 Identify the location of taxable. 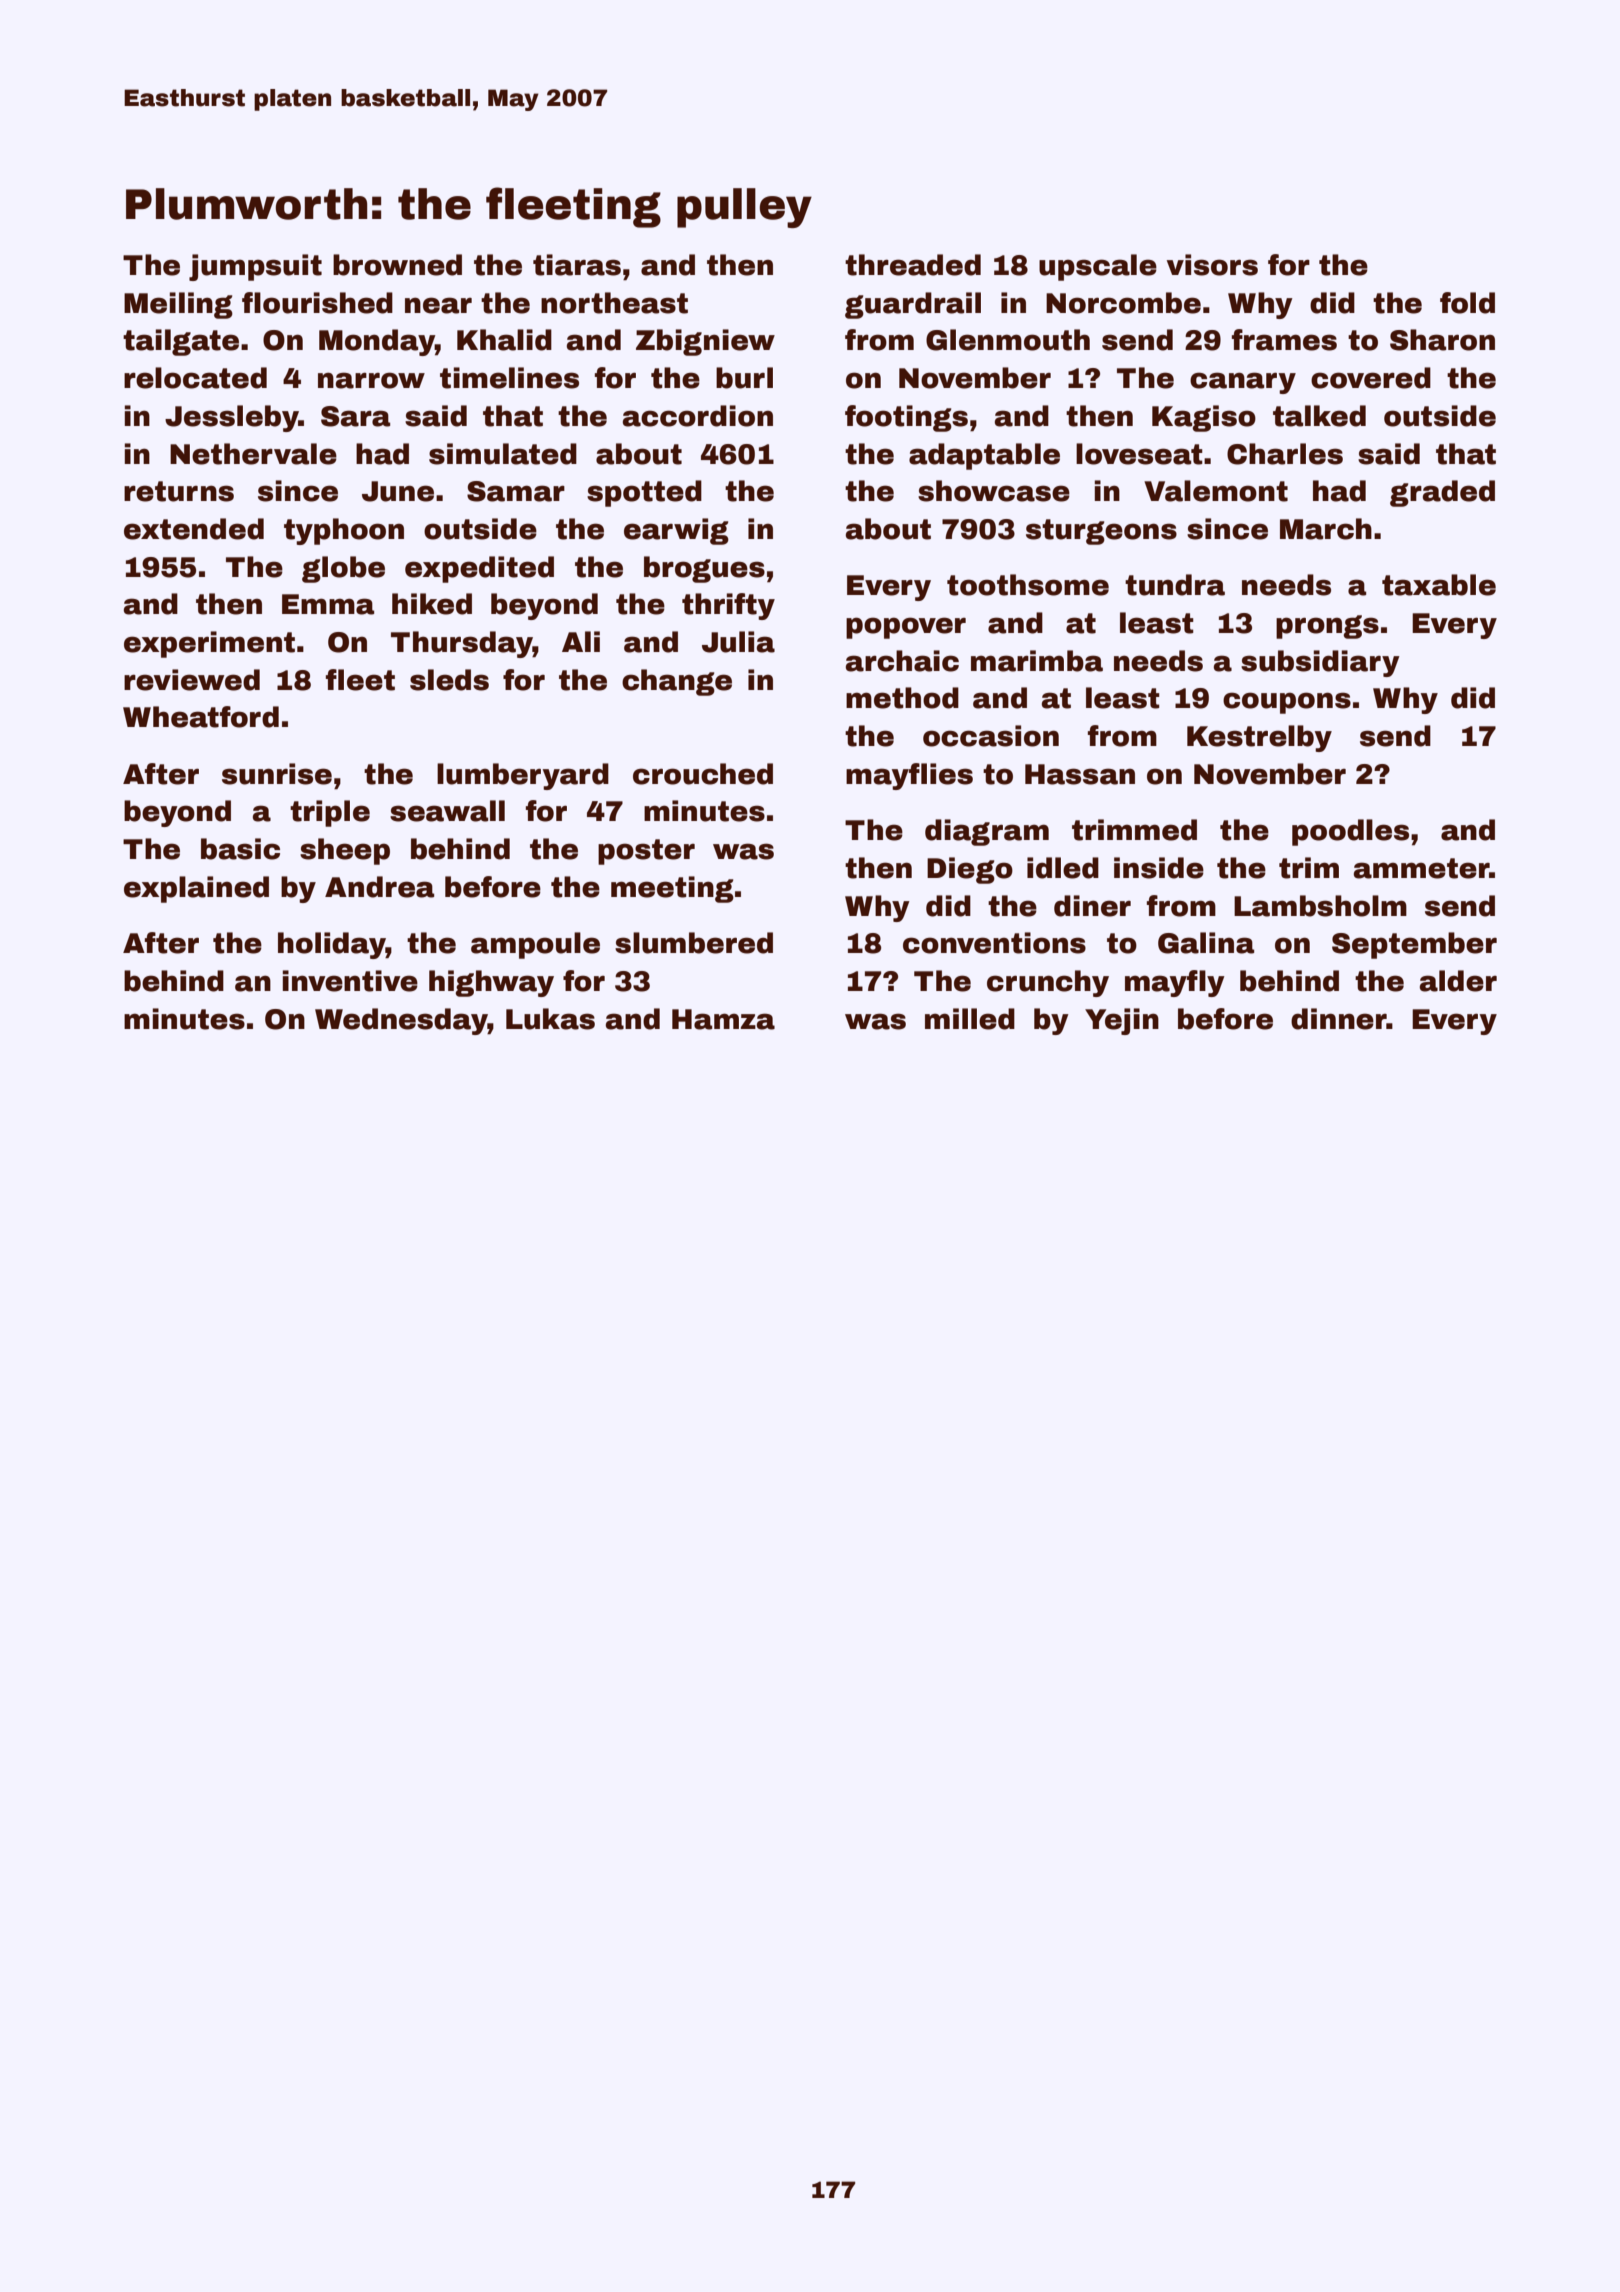
(1439, 585).
